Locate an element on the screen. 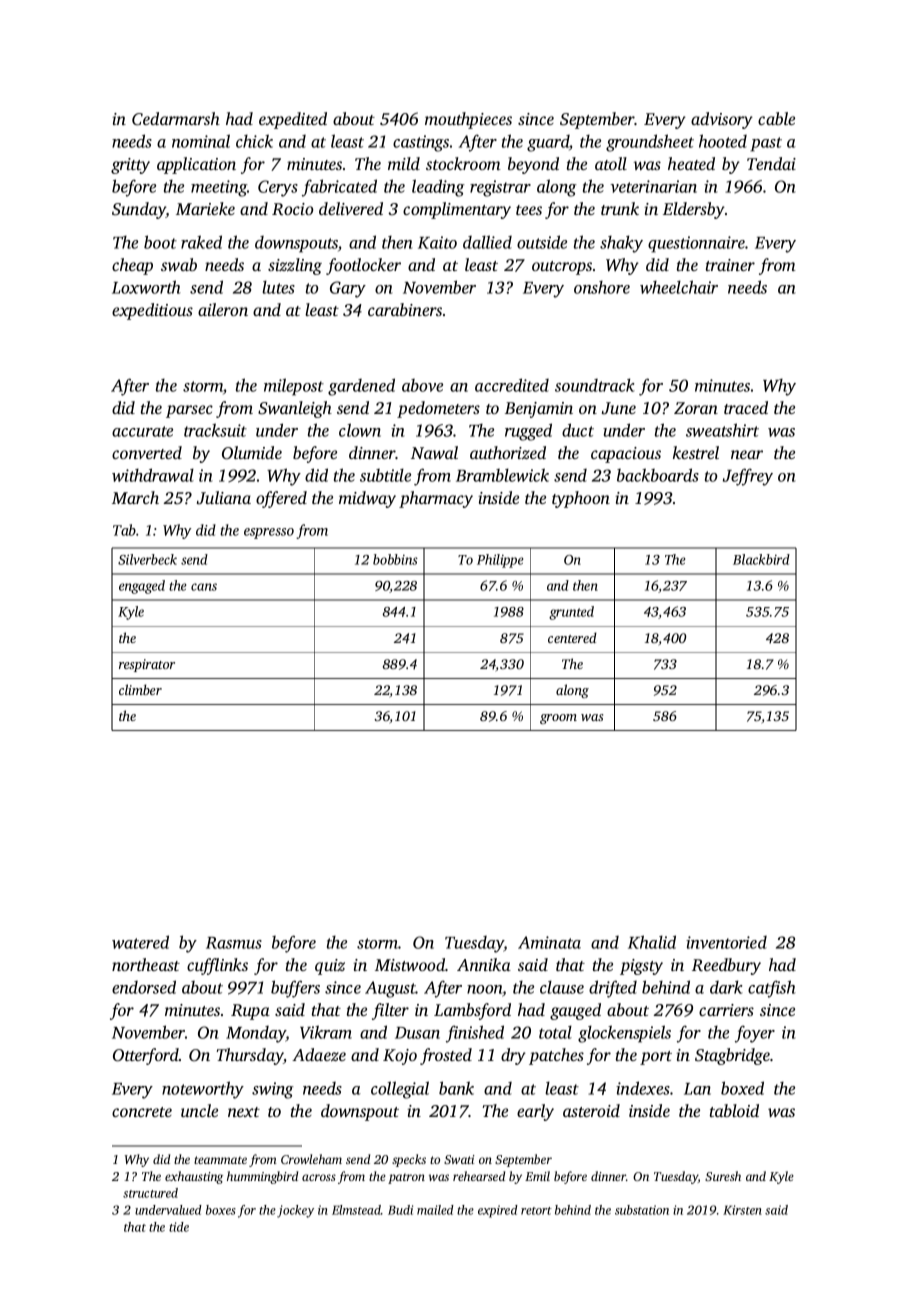  exhausting is located at coordinates (194, 1177).
